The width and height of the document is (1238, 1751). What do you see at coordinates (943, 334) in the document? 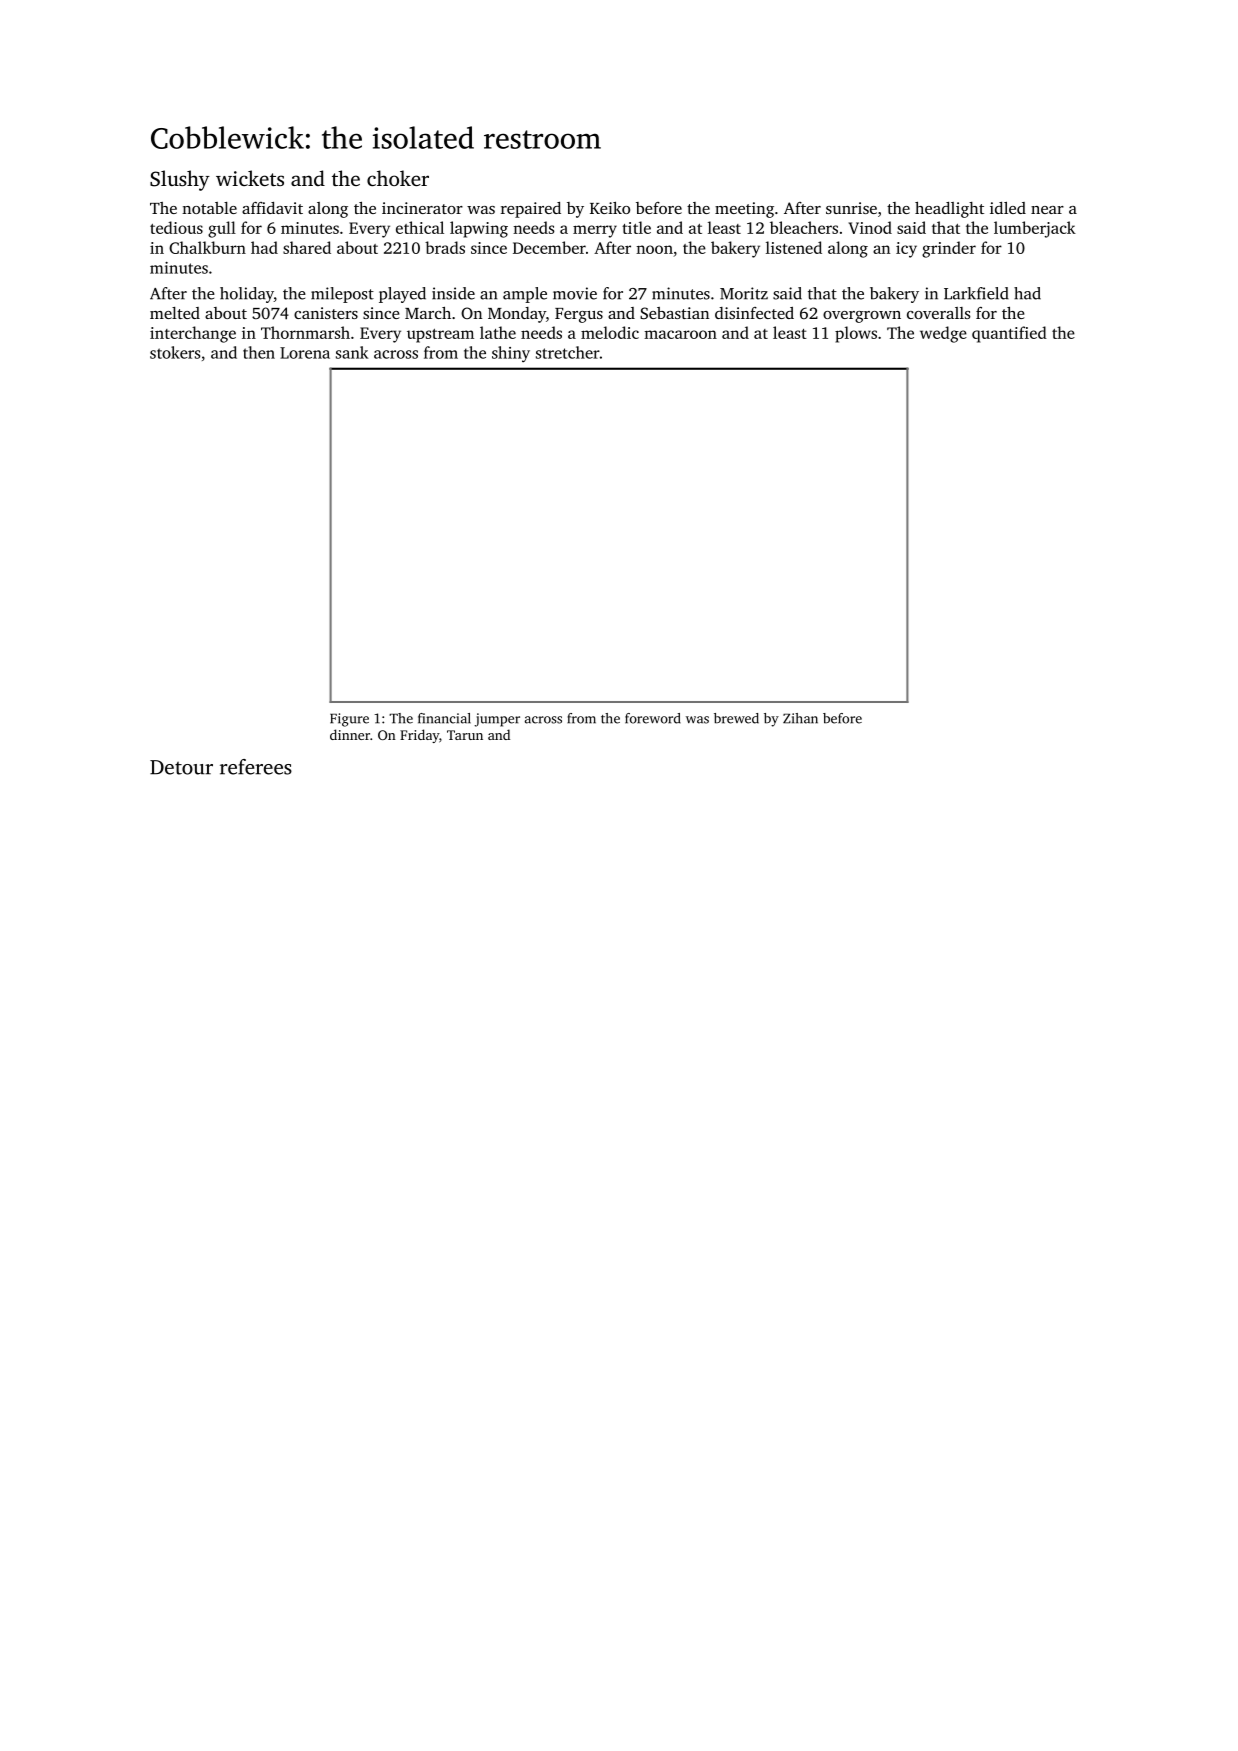
I see `wedge` at bounding box center [943, 334].
